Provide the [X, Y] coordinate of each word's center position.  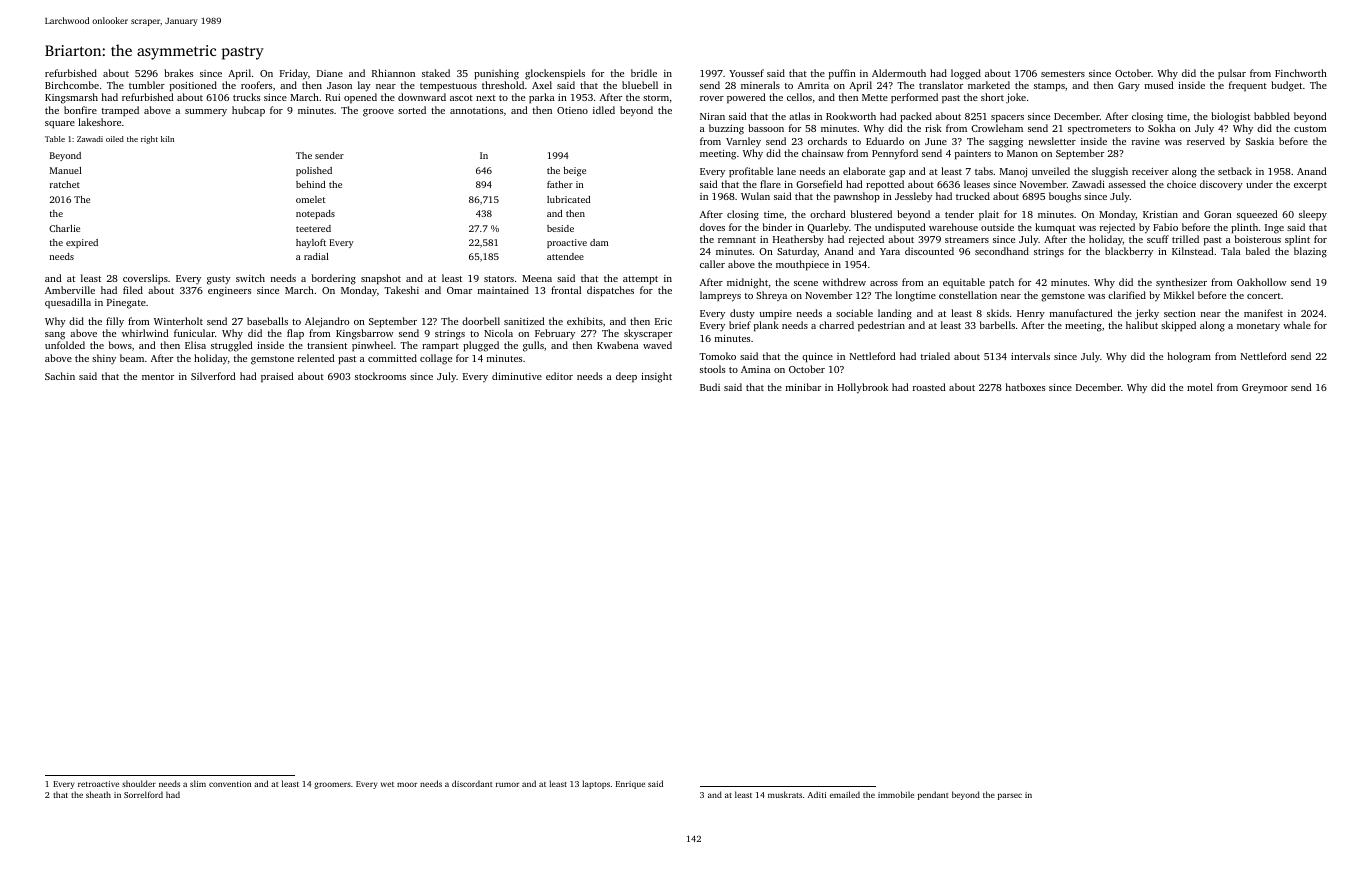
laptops [596, 784]
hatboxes [1025, 387]
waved [657, 345]
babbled [1272, 116]
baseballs [267, 321]
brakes [178, 73]
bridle [644, 73]
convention [230, 784]
